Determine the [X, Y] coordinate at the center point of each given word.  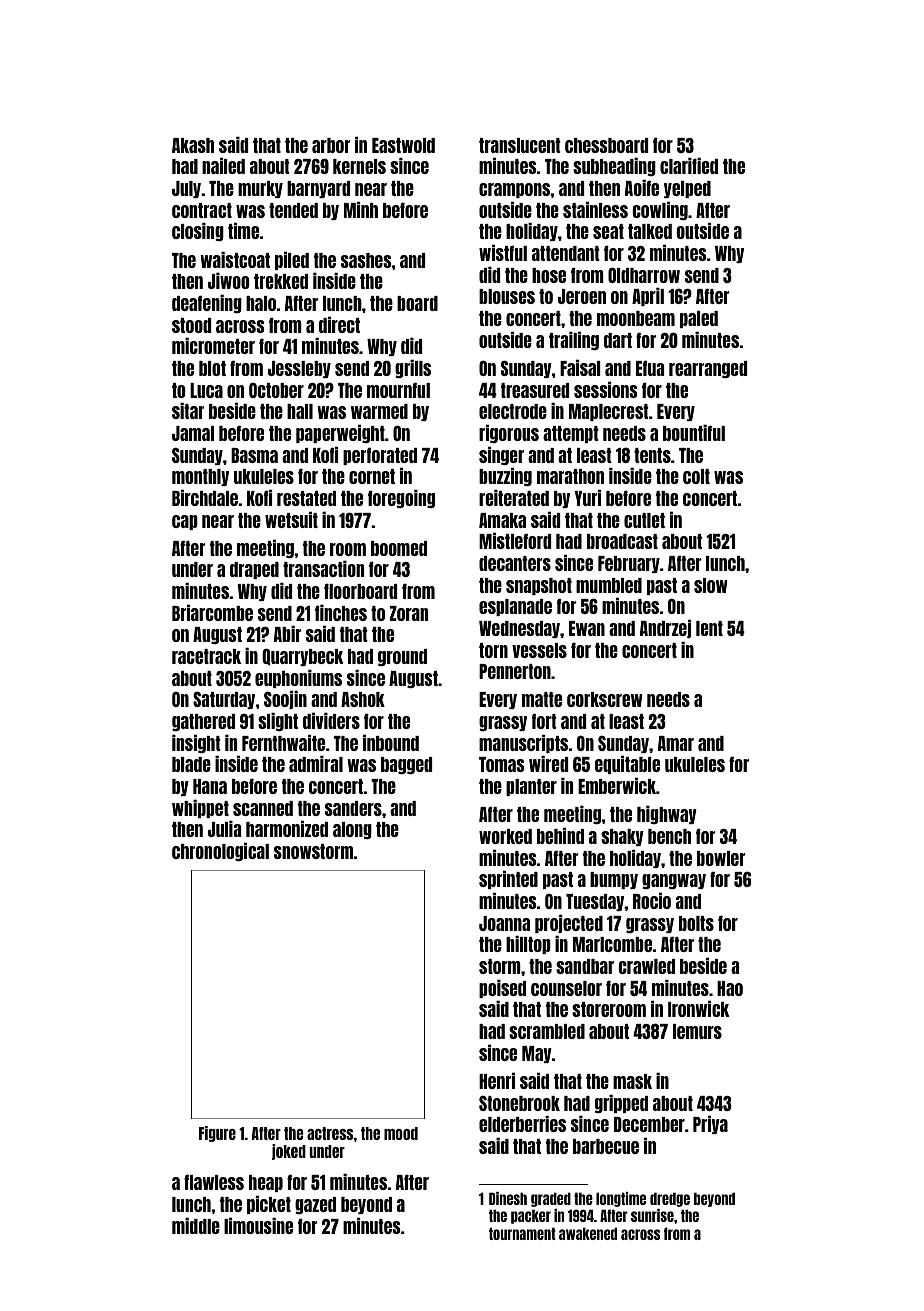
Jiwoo [228, 280]
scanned [263, 808]
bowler [721, 858]
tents [652, 455]
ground [402, 657]
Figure [217, 1134]
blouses [507, 296]
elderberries [522, 1123]
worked [505, 836]
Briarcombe [212, 612]
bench [669, 836]
